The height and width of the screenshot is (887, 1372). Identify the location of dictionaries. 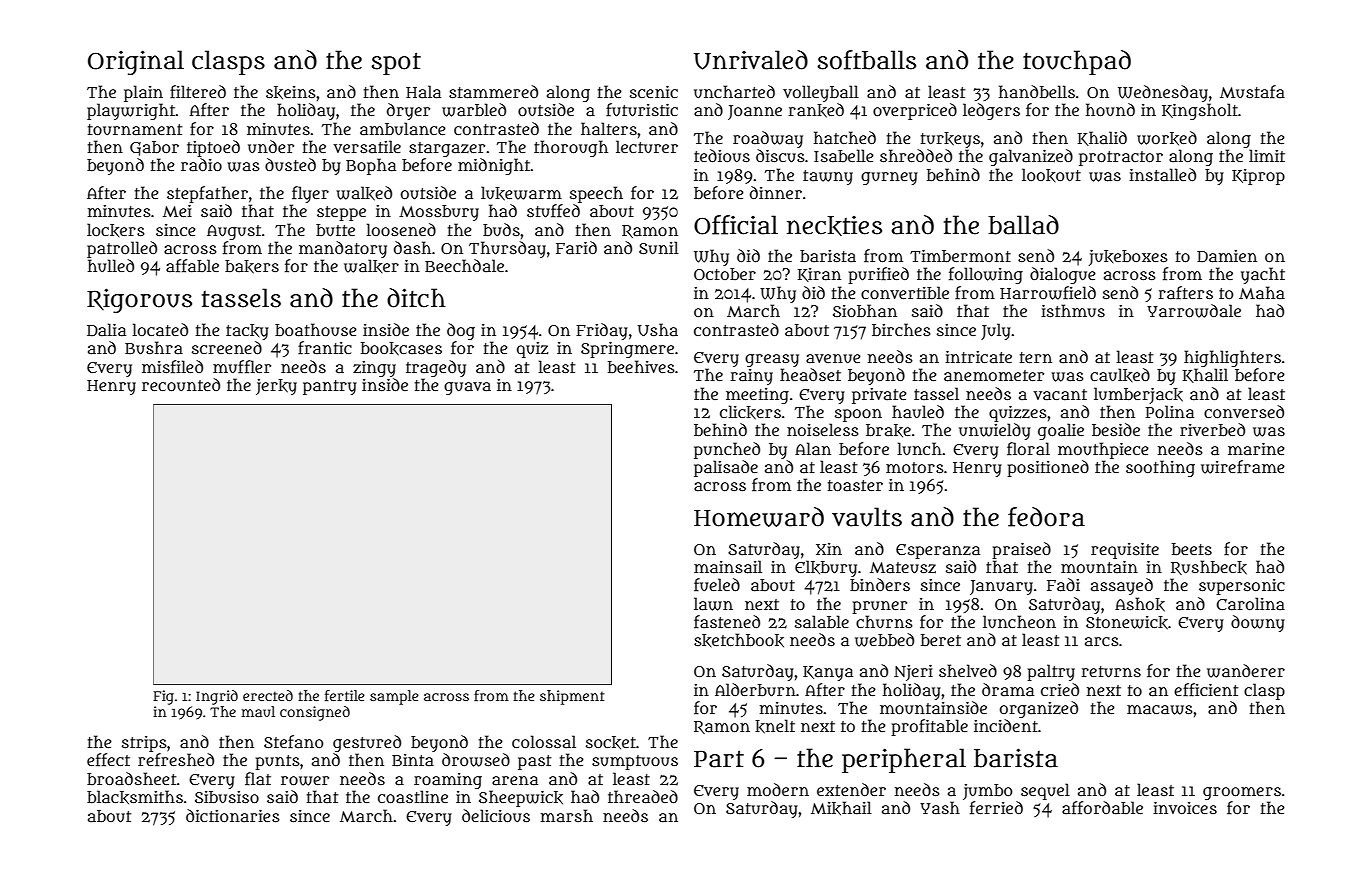
(233, 815).
